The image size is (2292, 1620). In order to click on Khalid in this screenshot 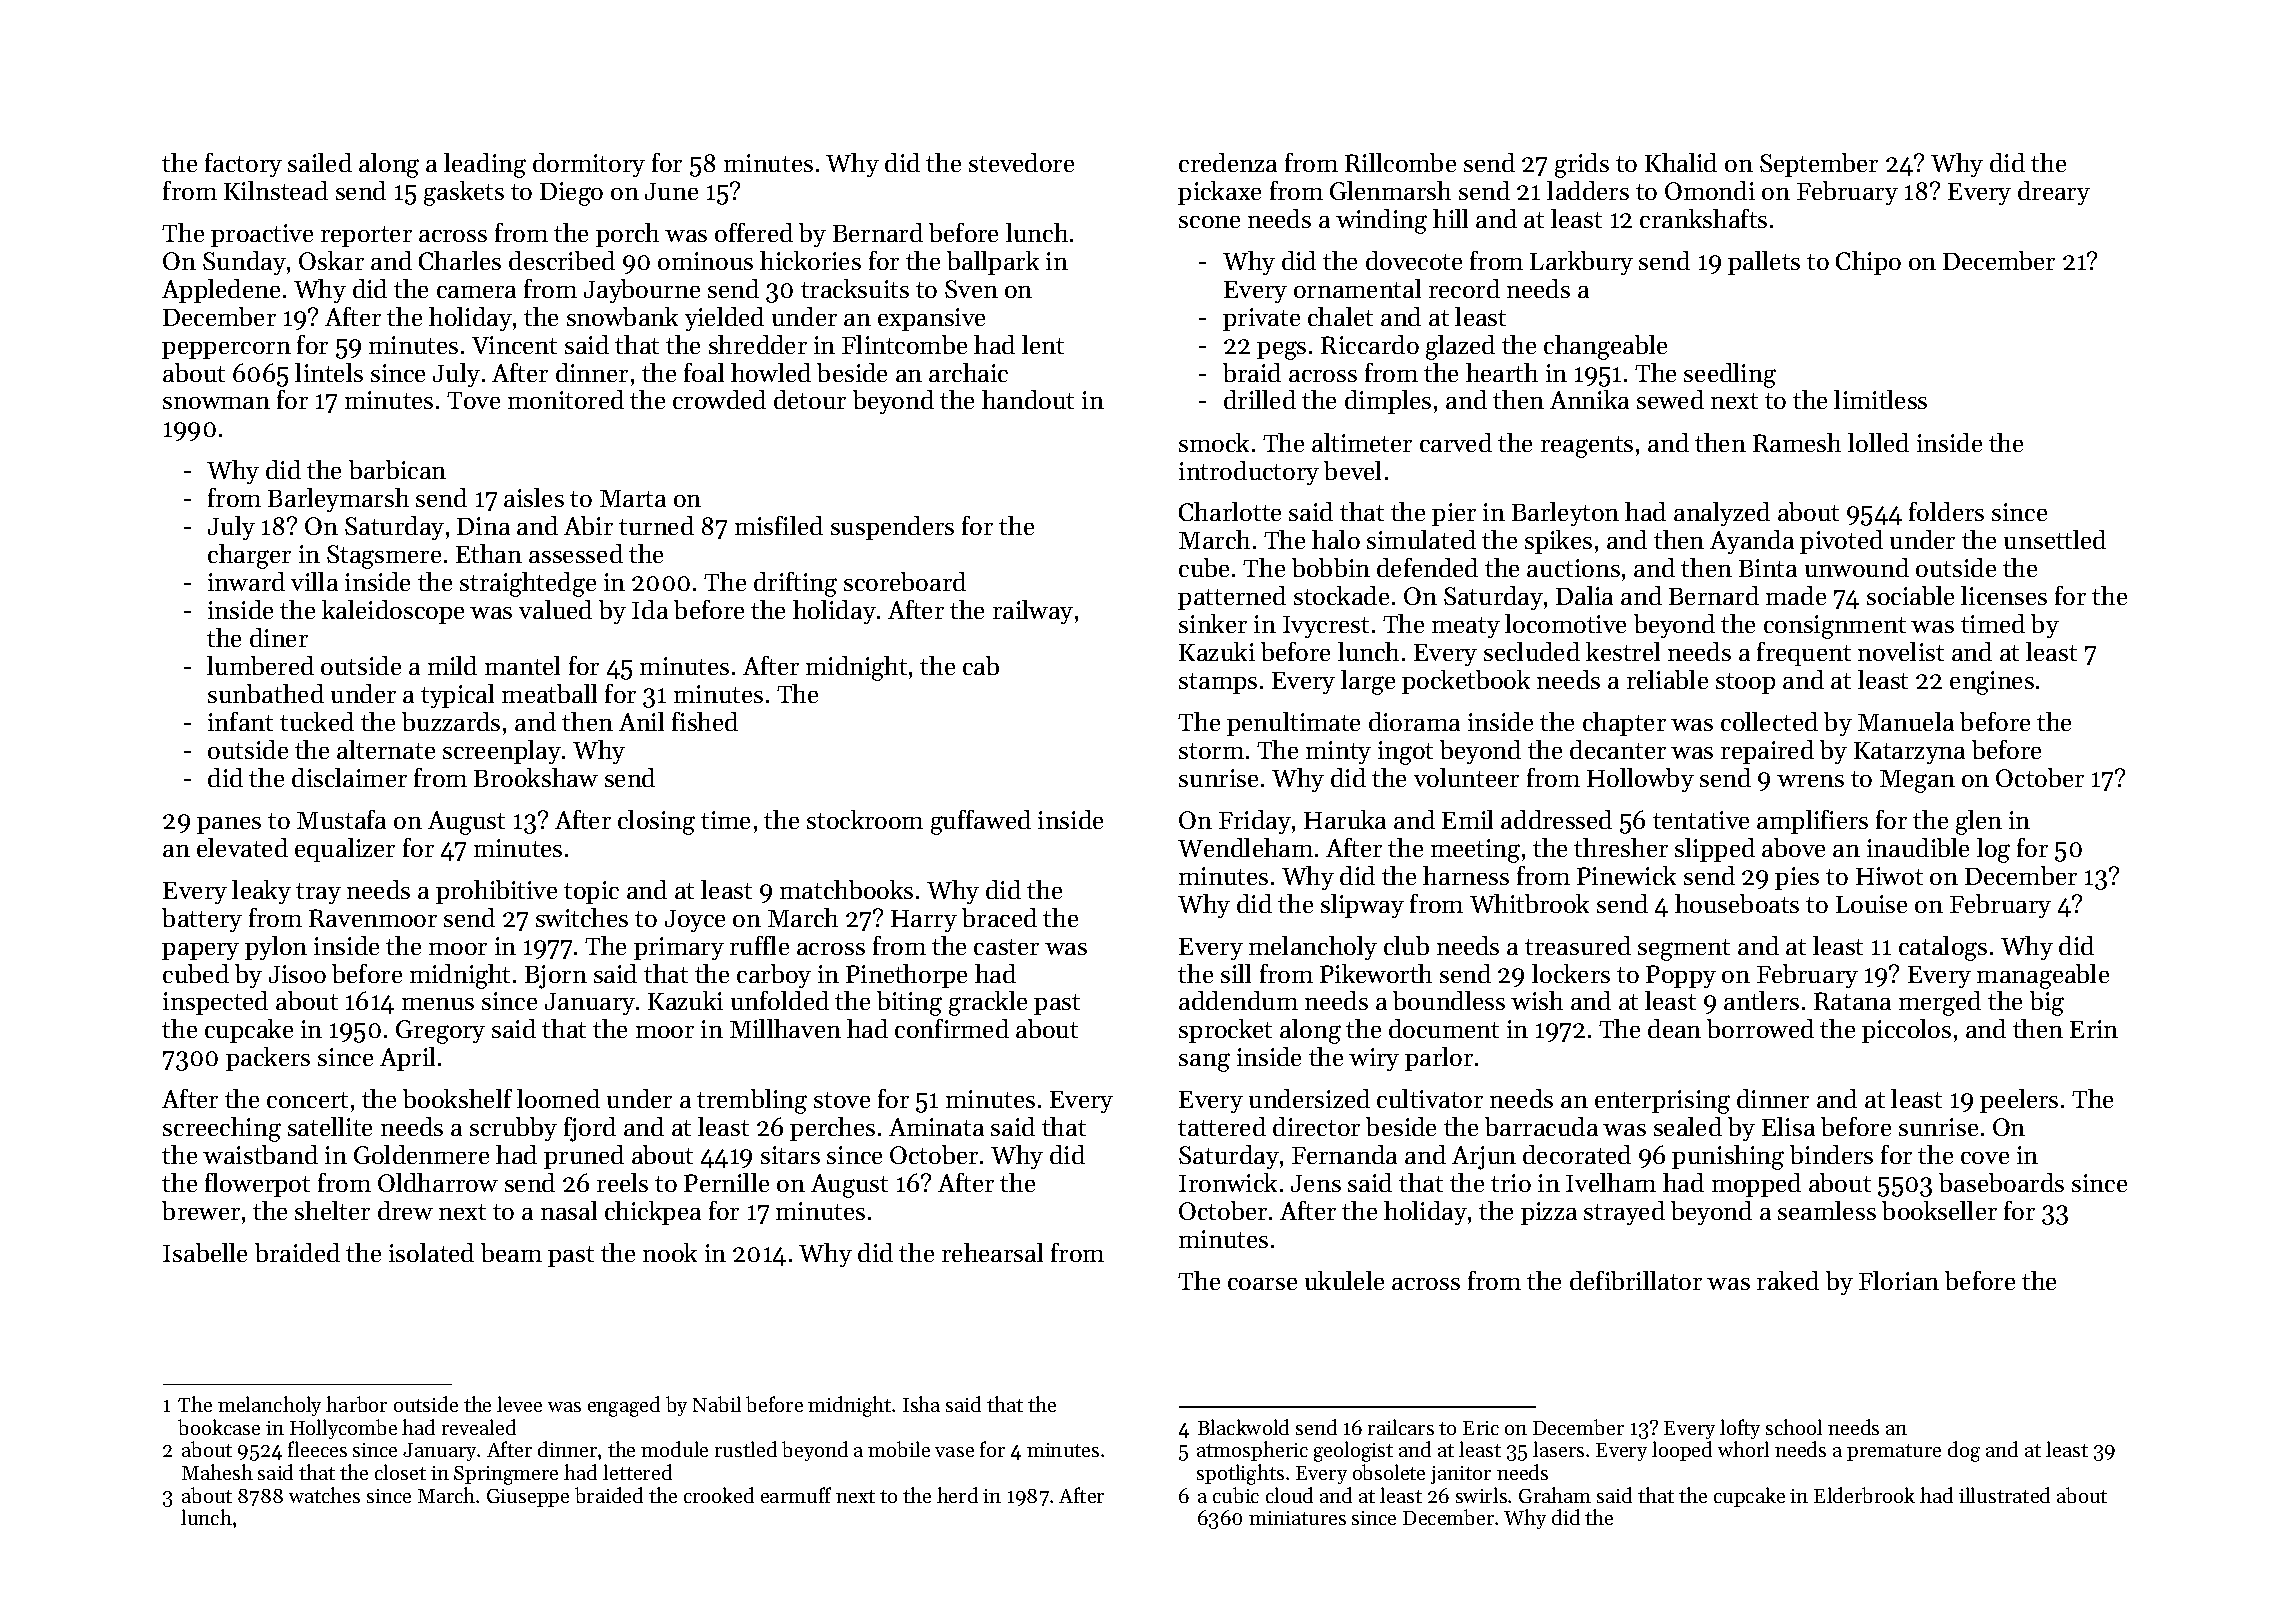, I will do `click(1681, 162)`.
